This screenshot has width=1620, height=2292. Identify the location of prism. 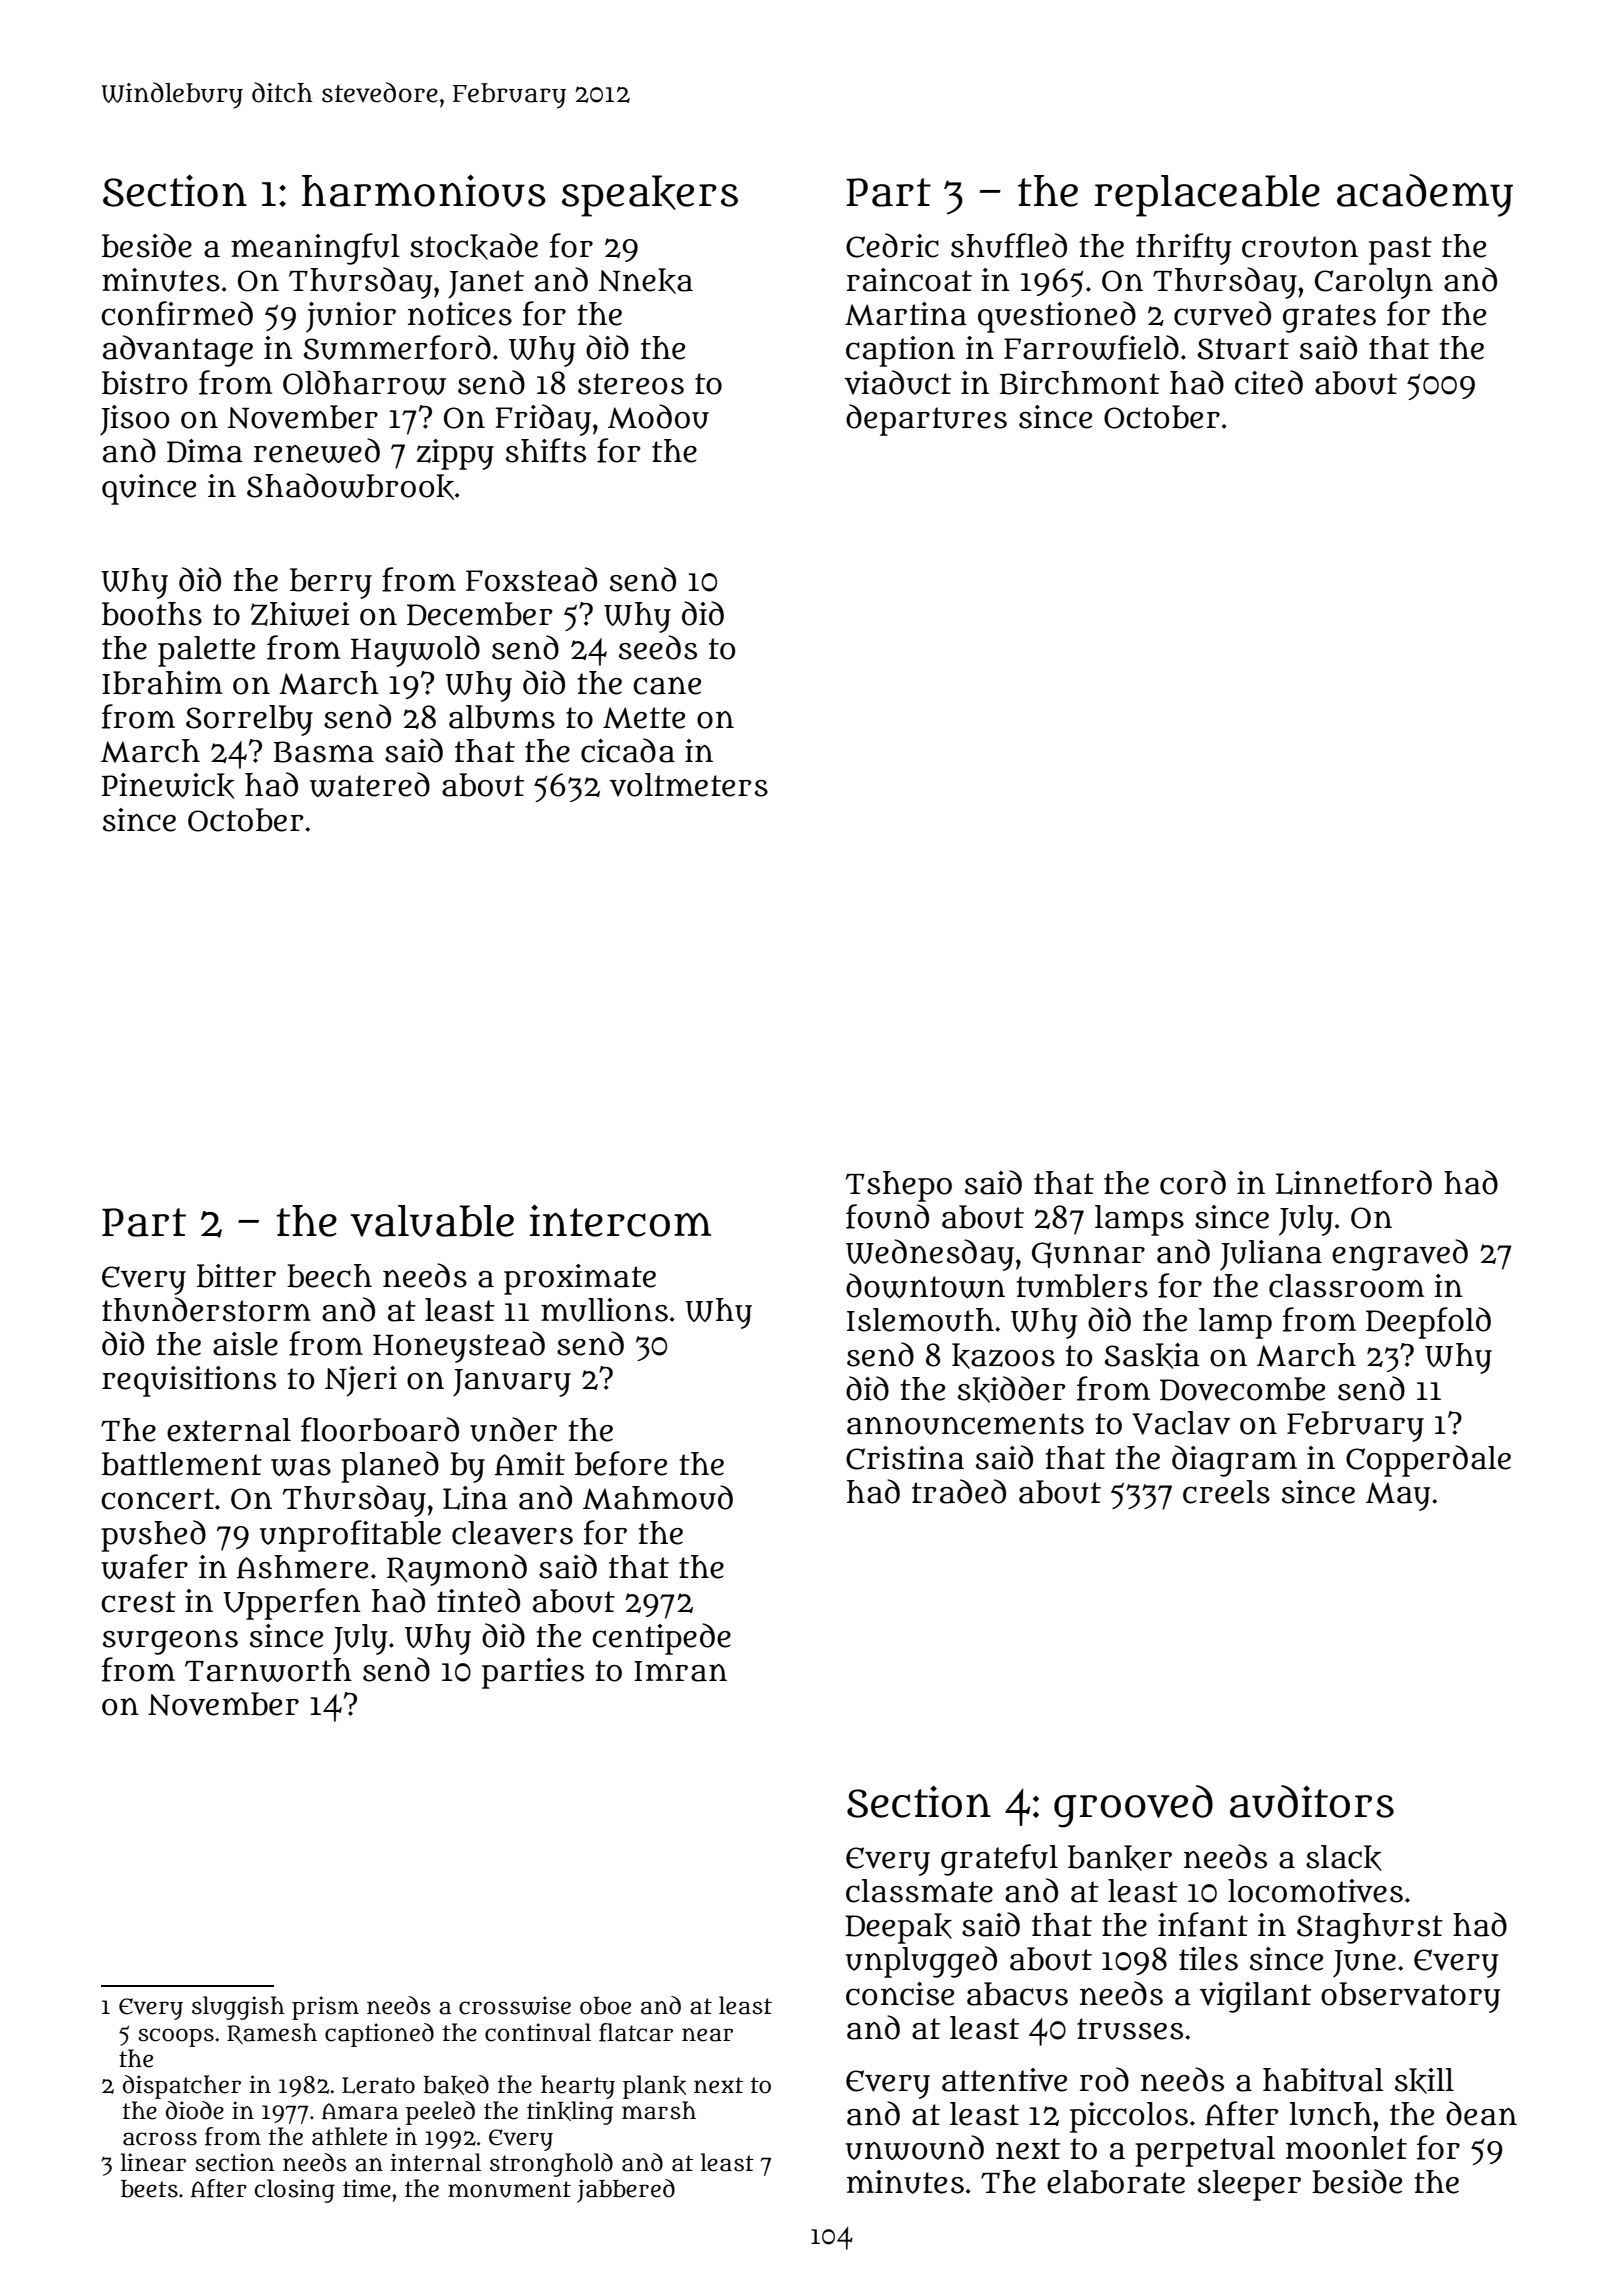
(325, 2008).
